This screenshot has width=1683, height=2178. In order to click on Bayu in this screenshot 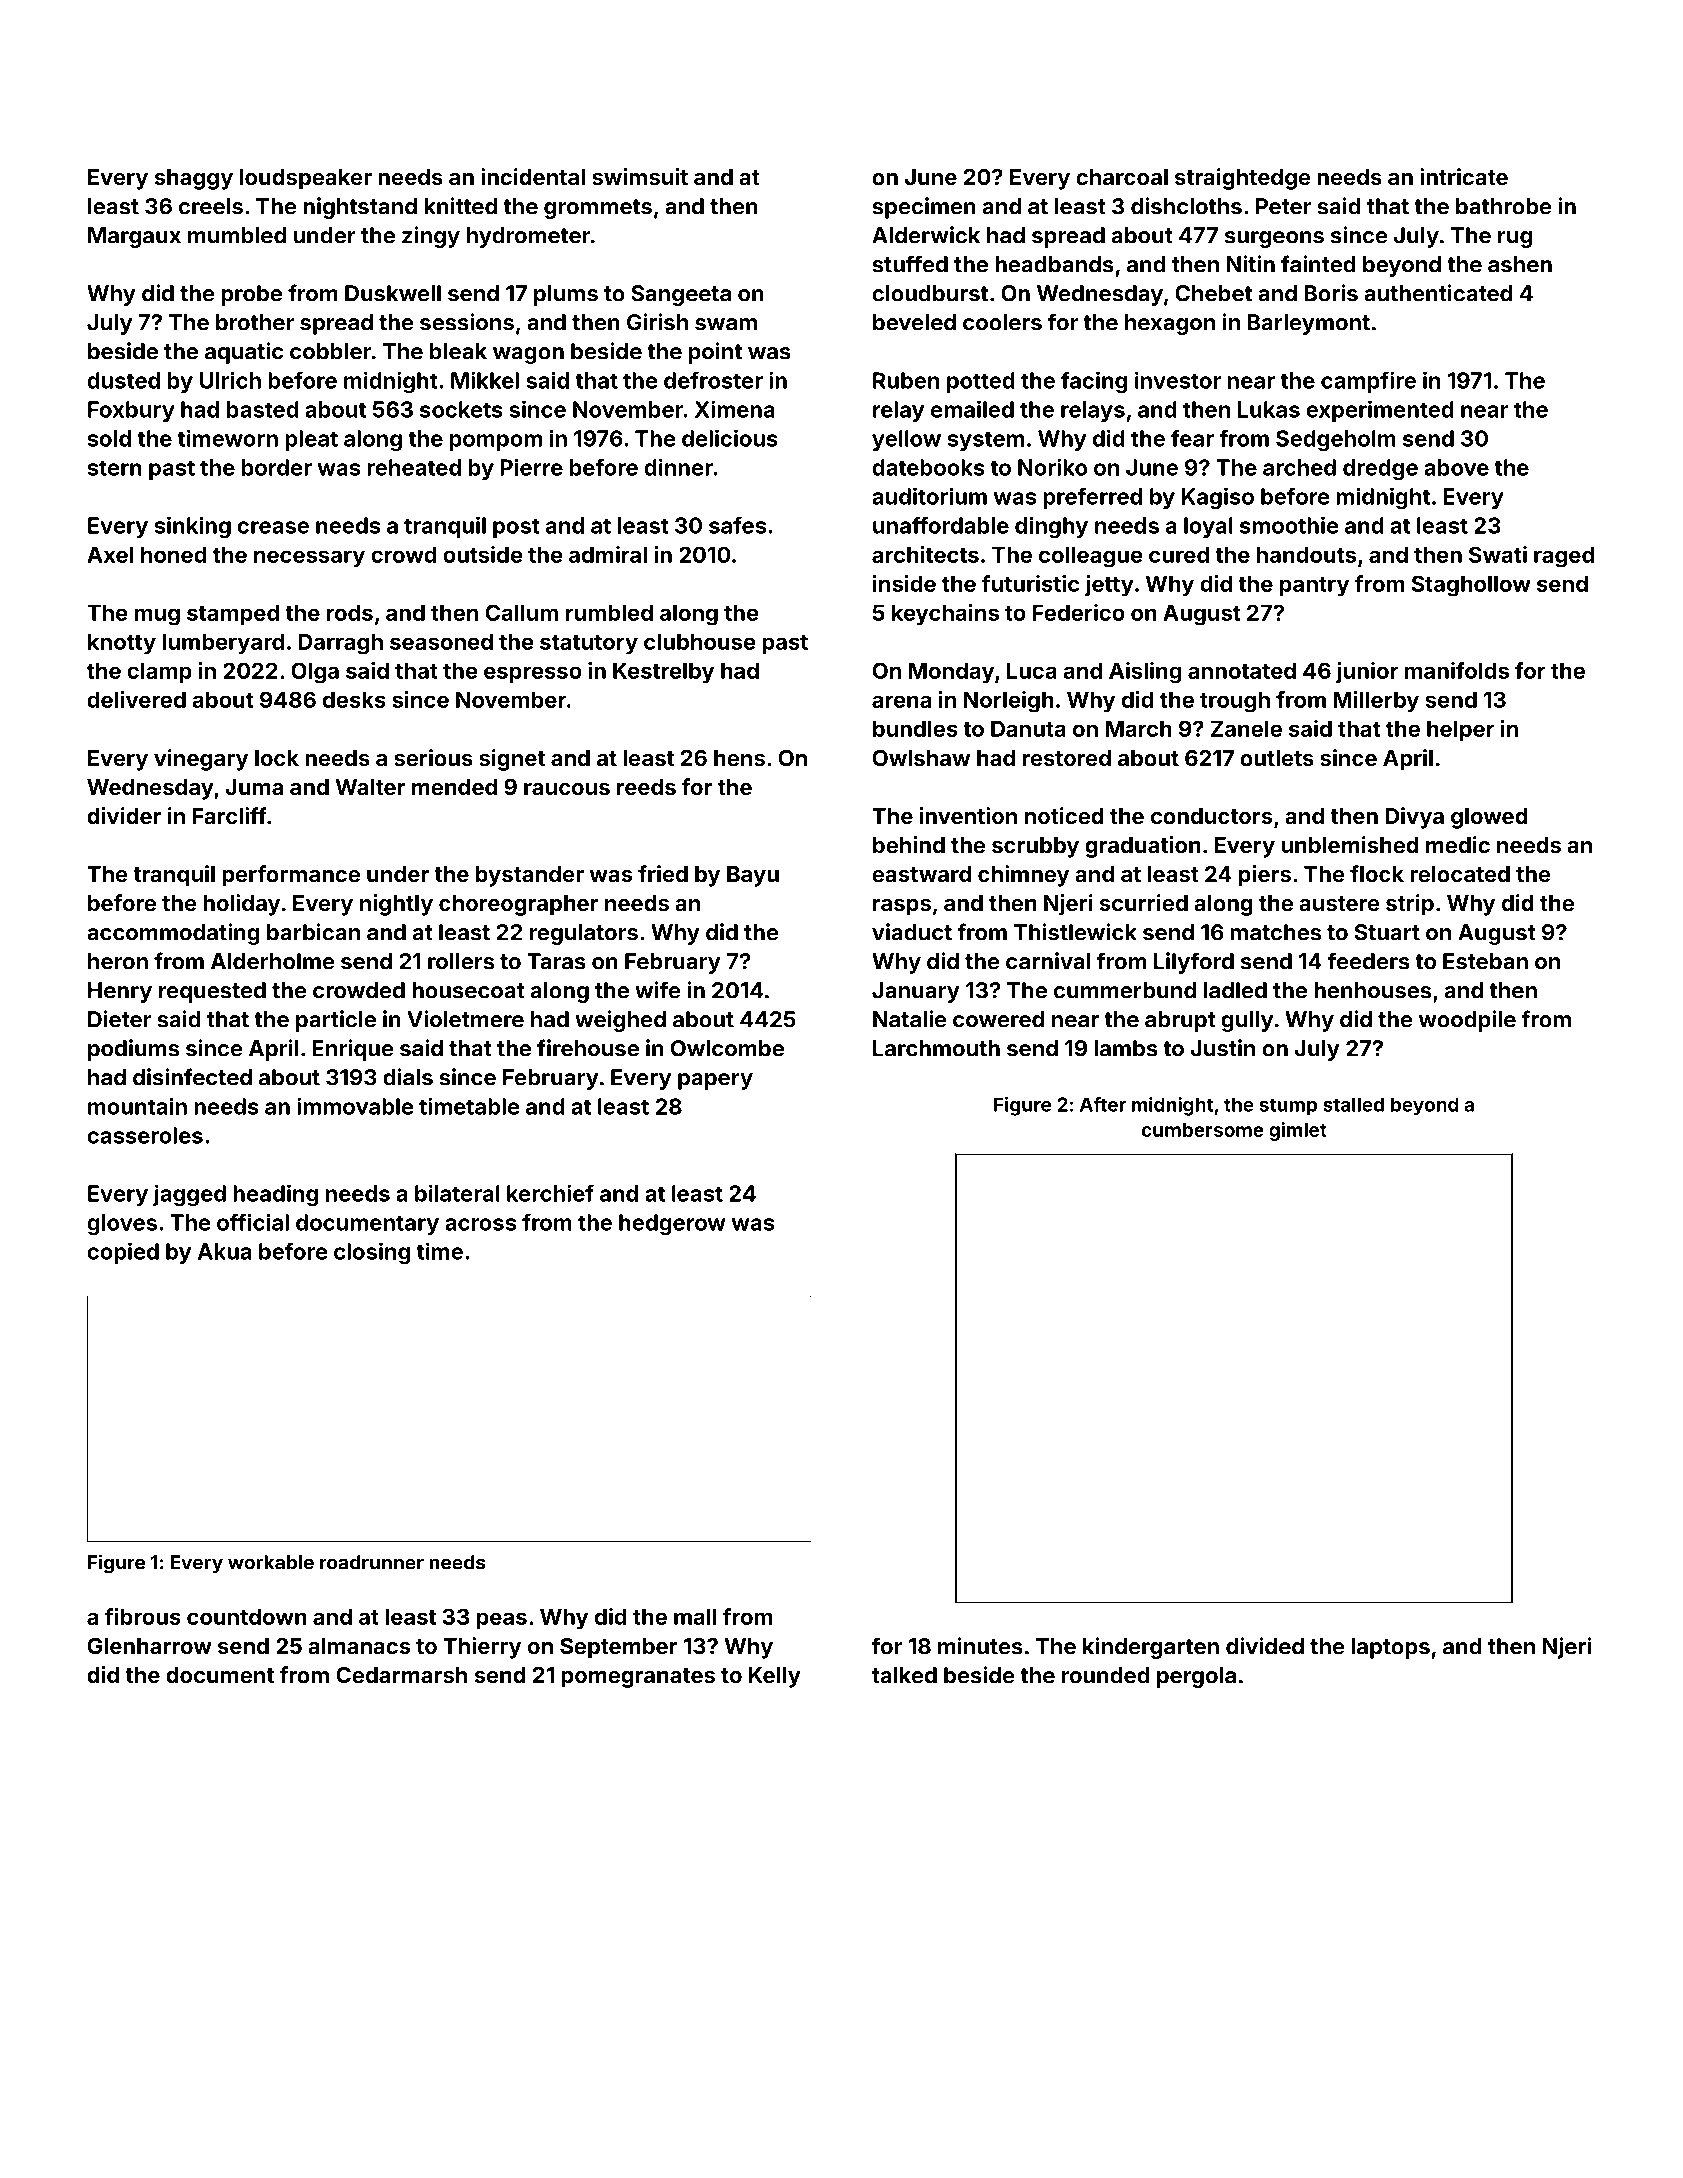, I will do `click(753, 876)`.
